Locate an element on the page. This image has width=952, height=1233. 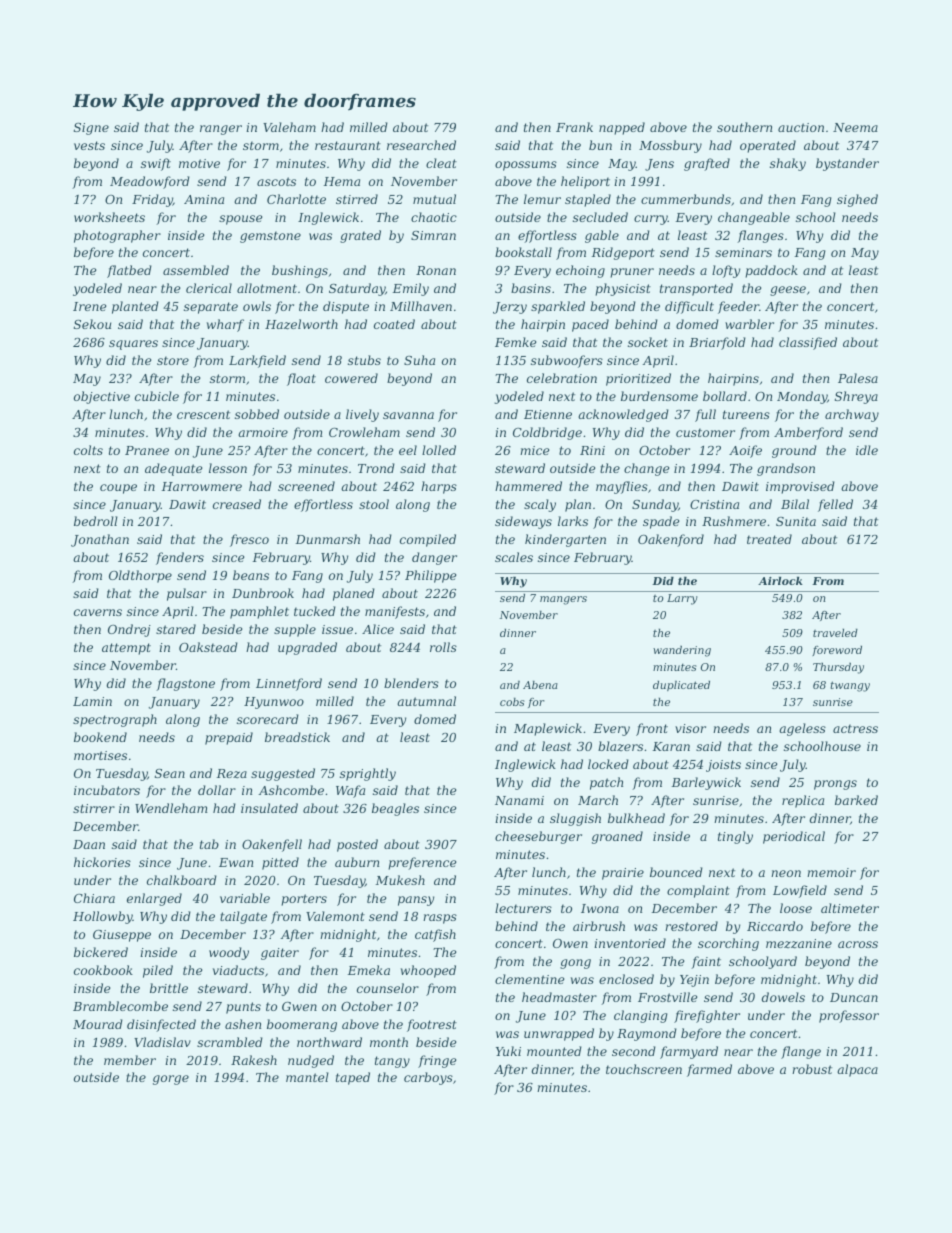
Simran is located at coordinates (433, 235).
